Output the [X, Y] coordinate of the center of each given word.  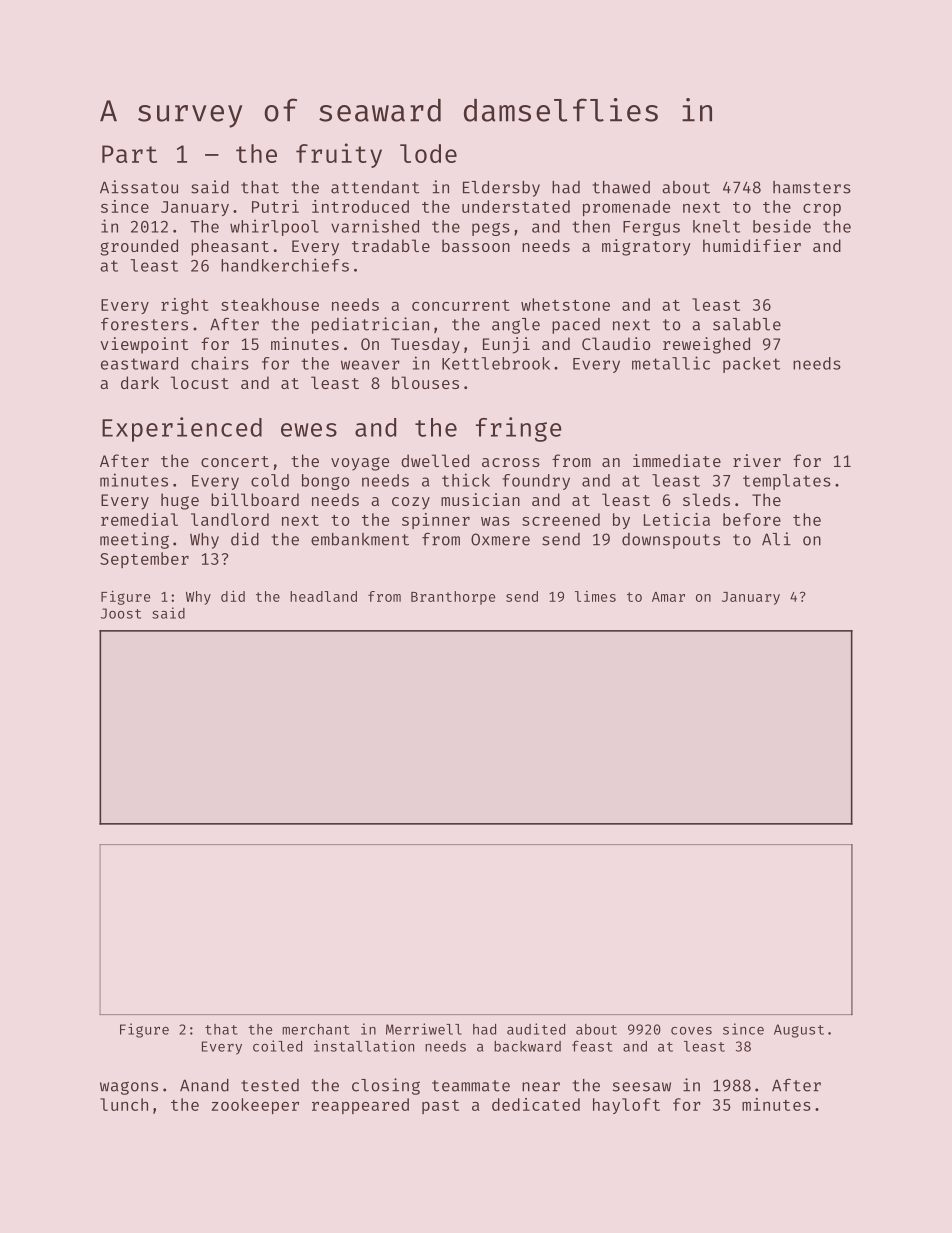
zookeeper [255, 1106]
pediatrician [370, 325]
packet [751, 365]
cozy [411, 503]
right [185, 306]
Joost [121, 613]
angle [516, 326]
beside [782, 226]
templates [787, 482]
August [799, 1031]
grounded [139, 247]
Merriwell [424, 1029]
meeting [134, 540]
